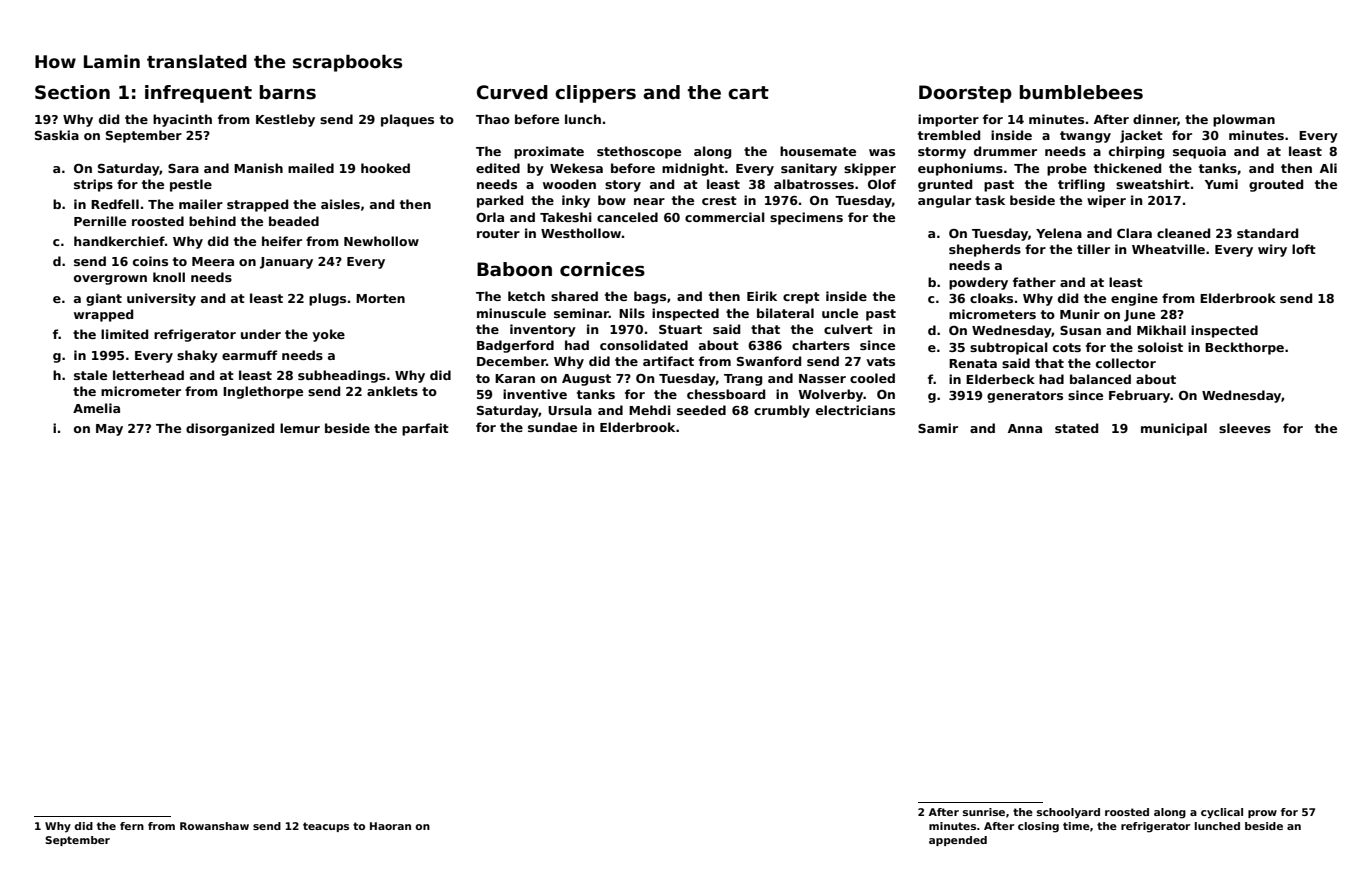 The width and height of the image is (1372, 887). What do you see at coordinates (984, 812) in the image?
I see `sunrise` at bounding box center [984, 812].
